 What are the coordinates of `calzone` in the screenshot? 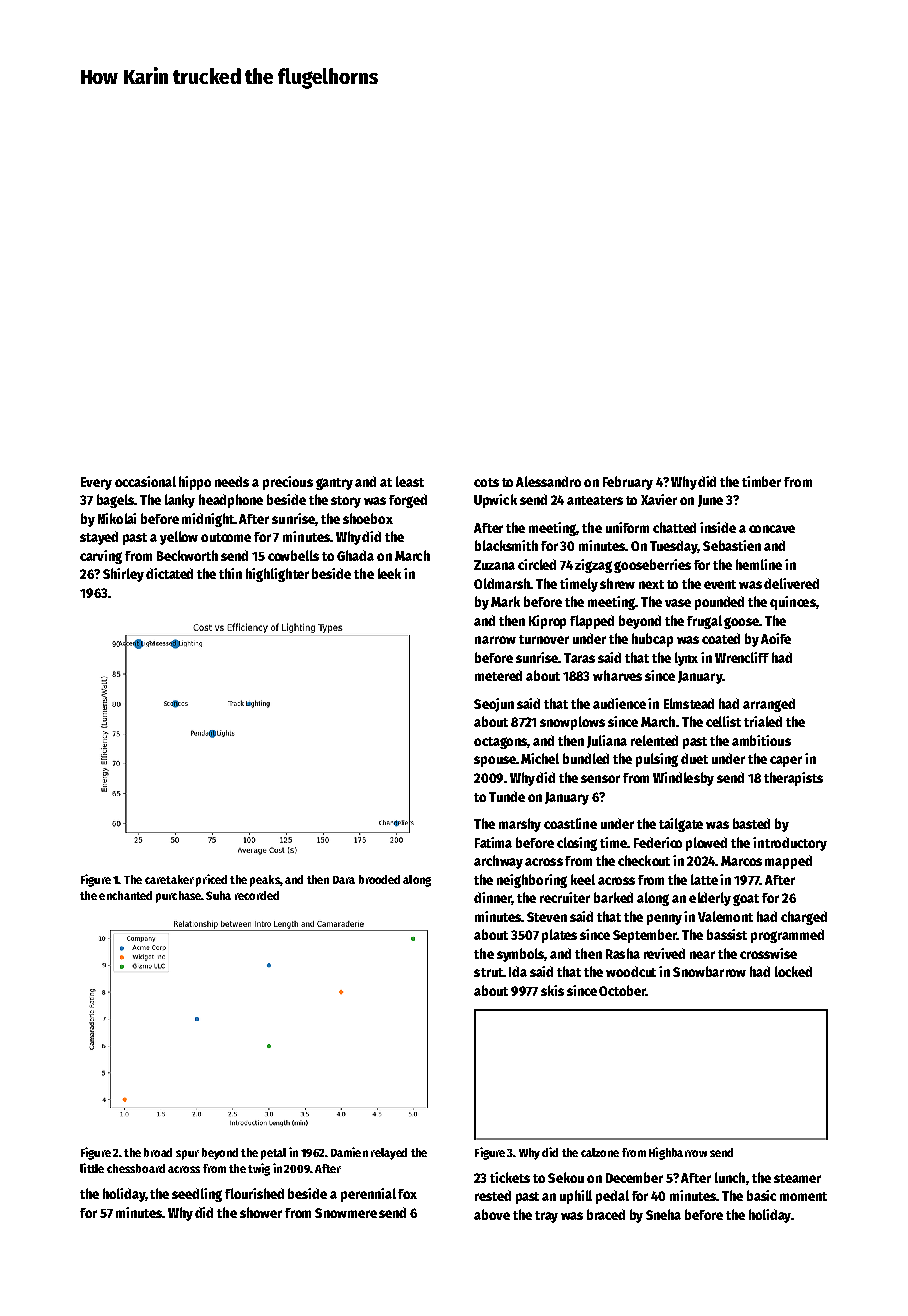 It's located at (600, 1152).
